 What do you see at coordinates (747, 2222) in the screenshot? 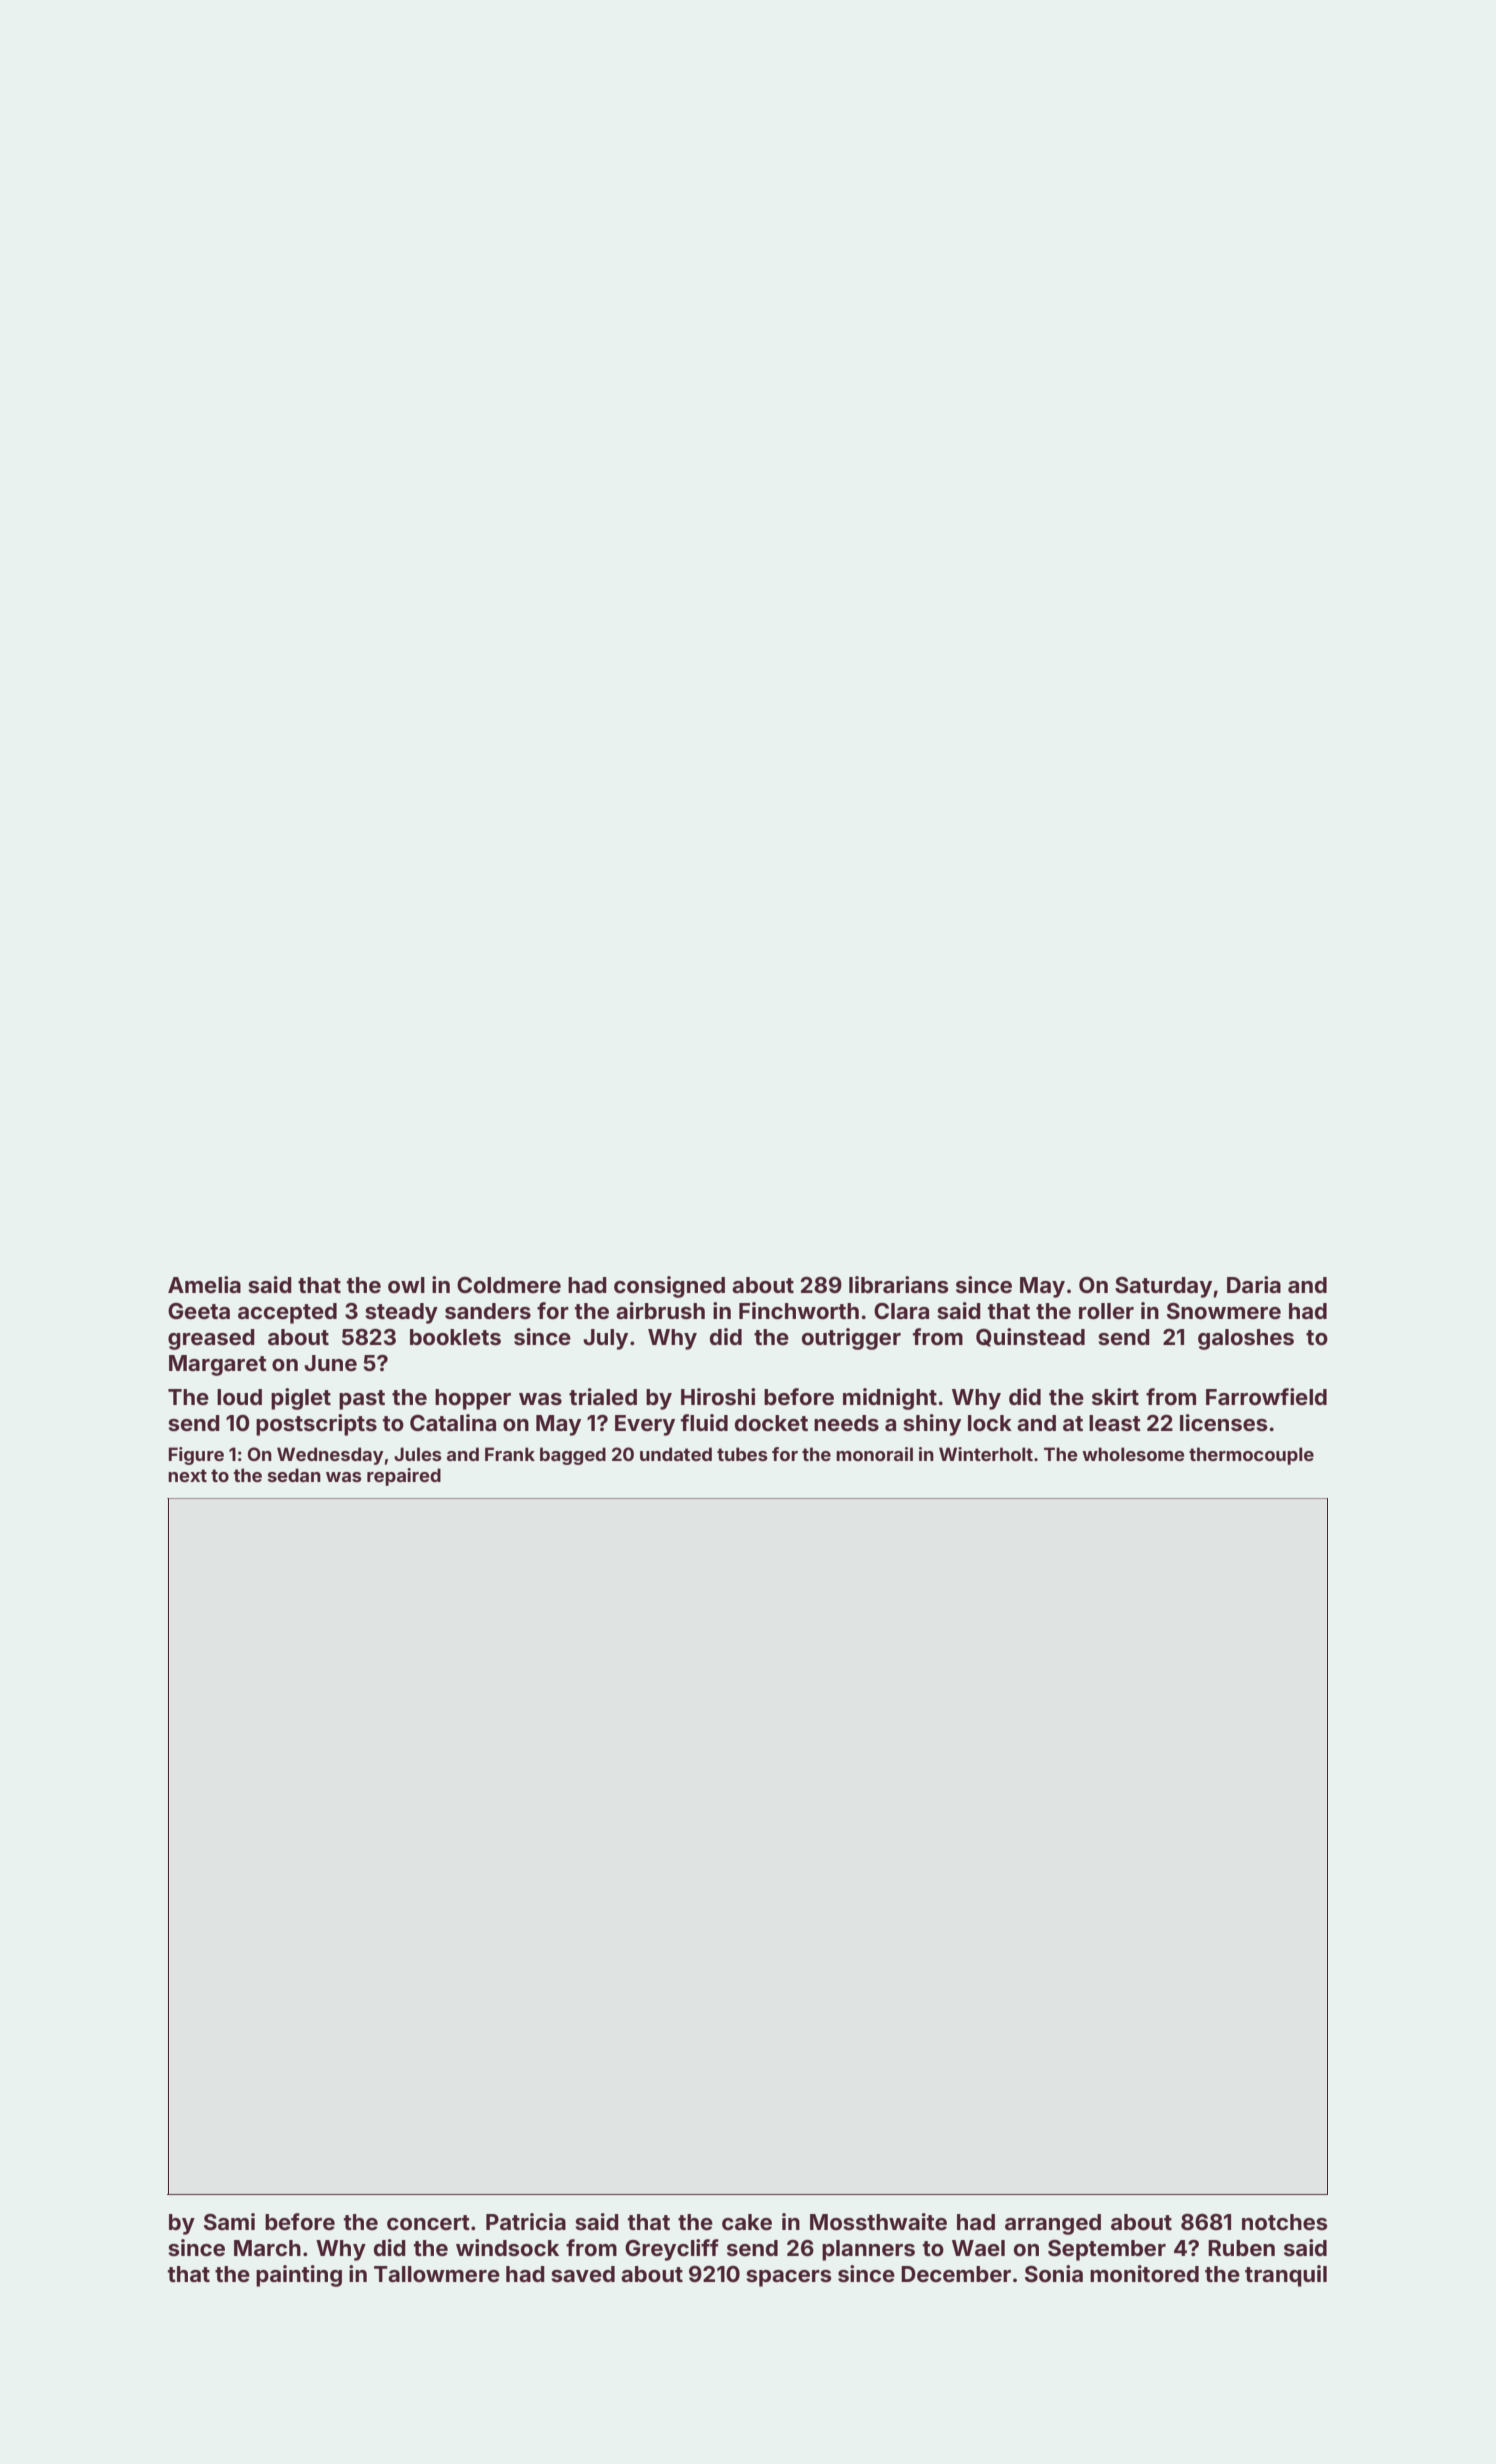
I see `cake` at bounding box center [747, 2222].
